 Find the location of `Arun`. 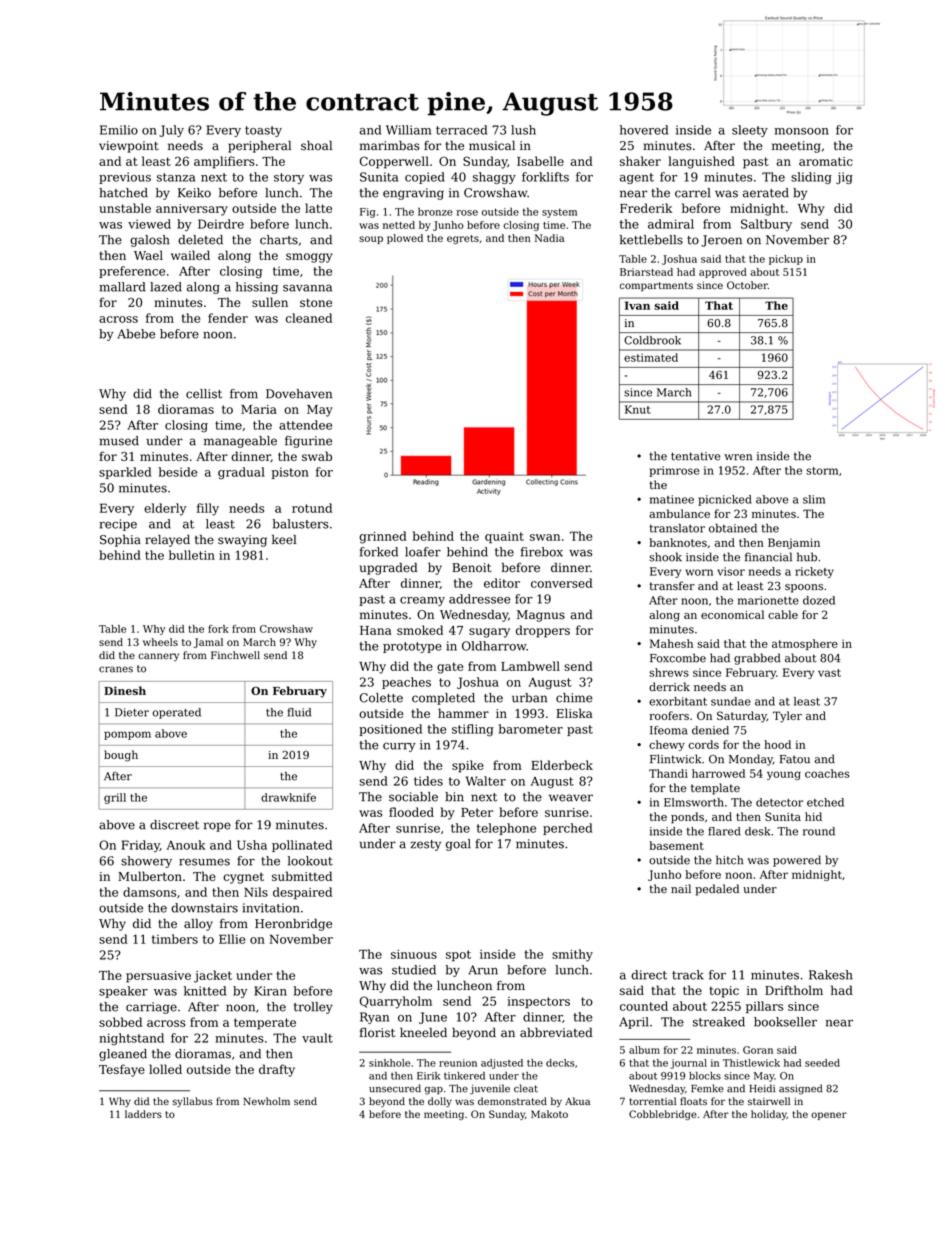

Arun is located at coordinates (483, 970).
